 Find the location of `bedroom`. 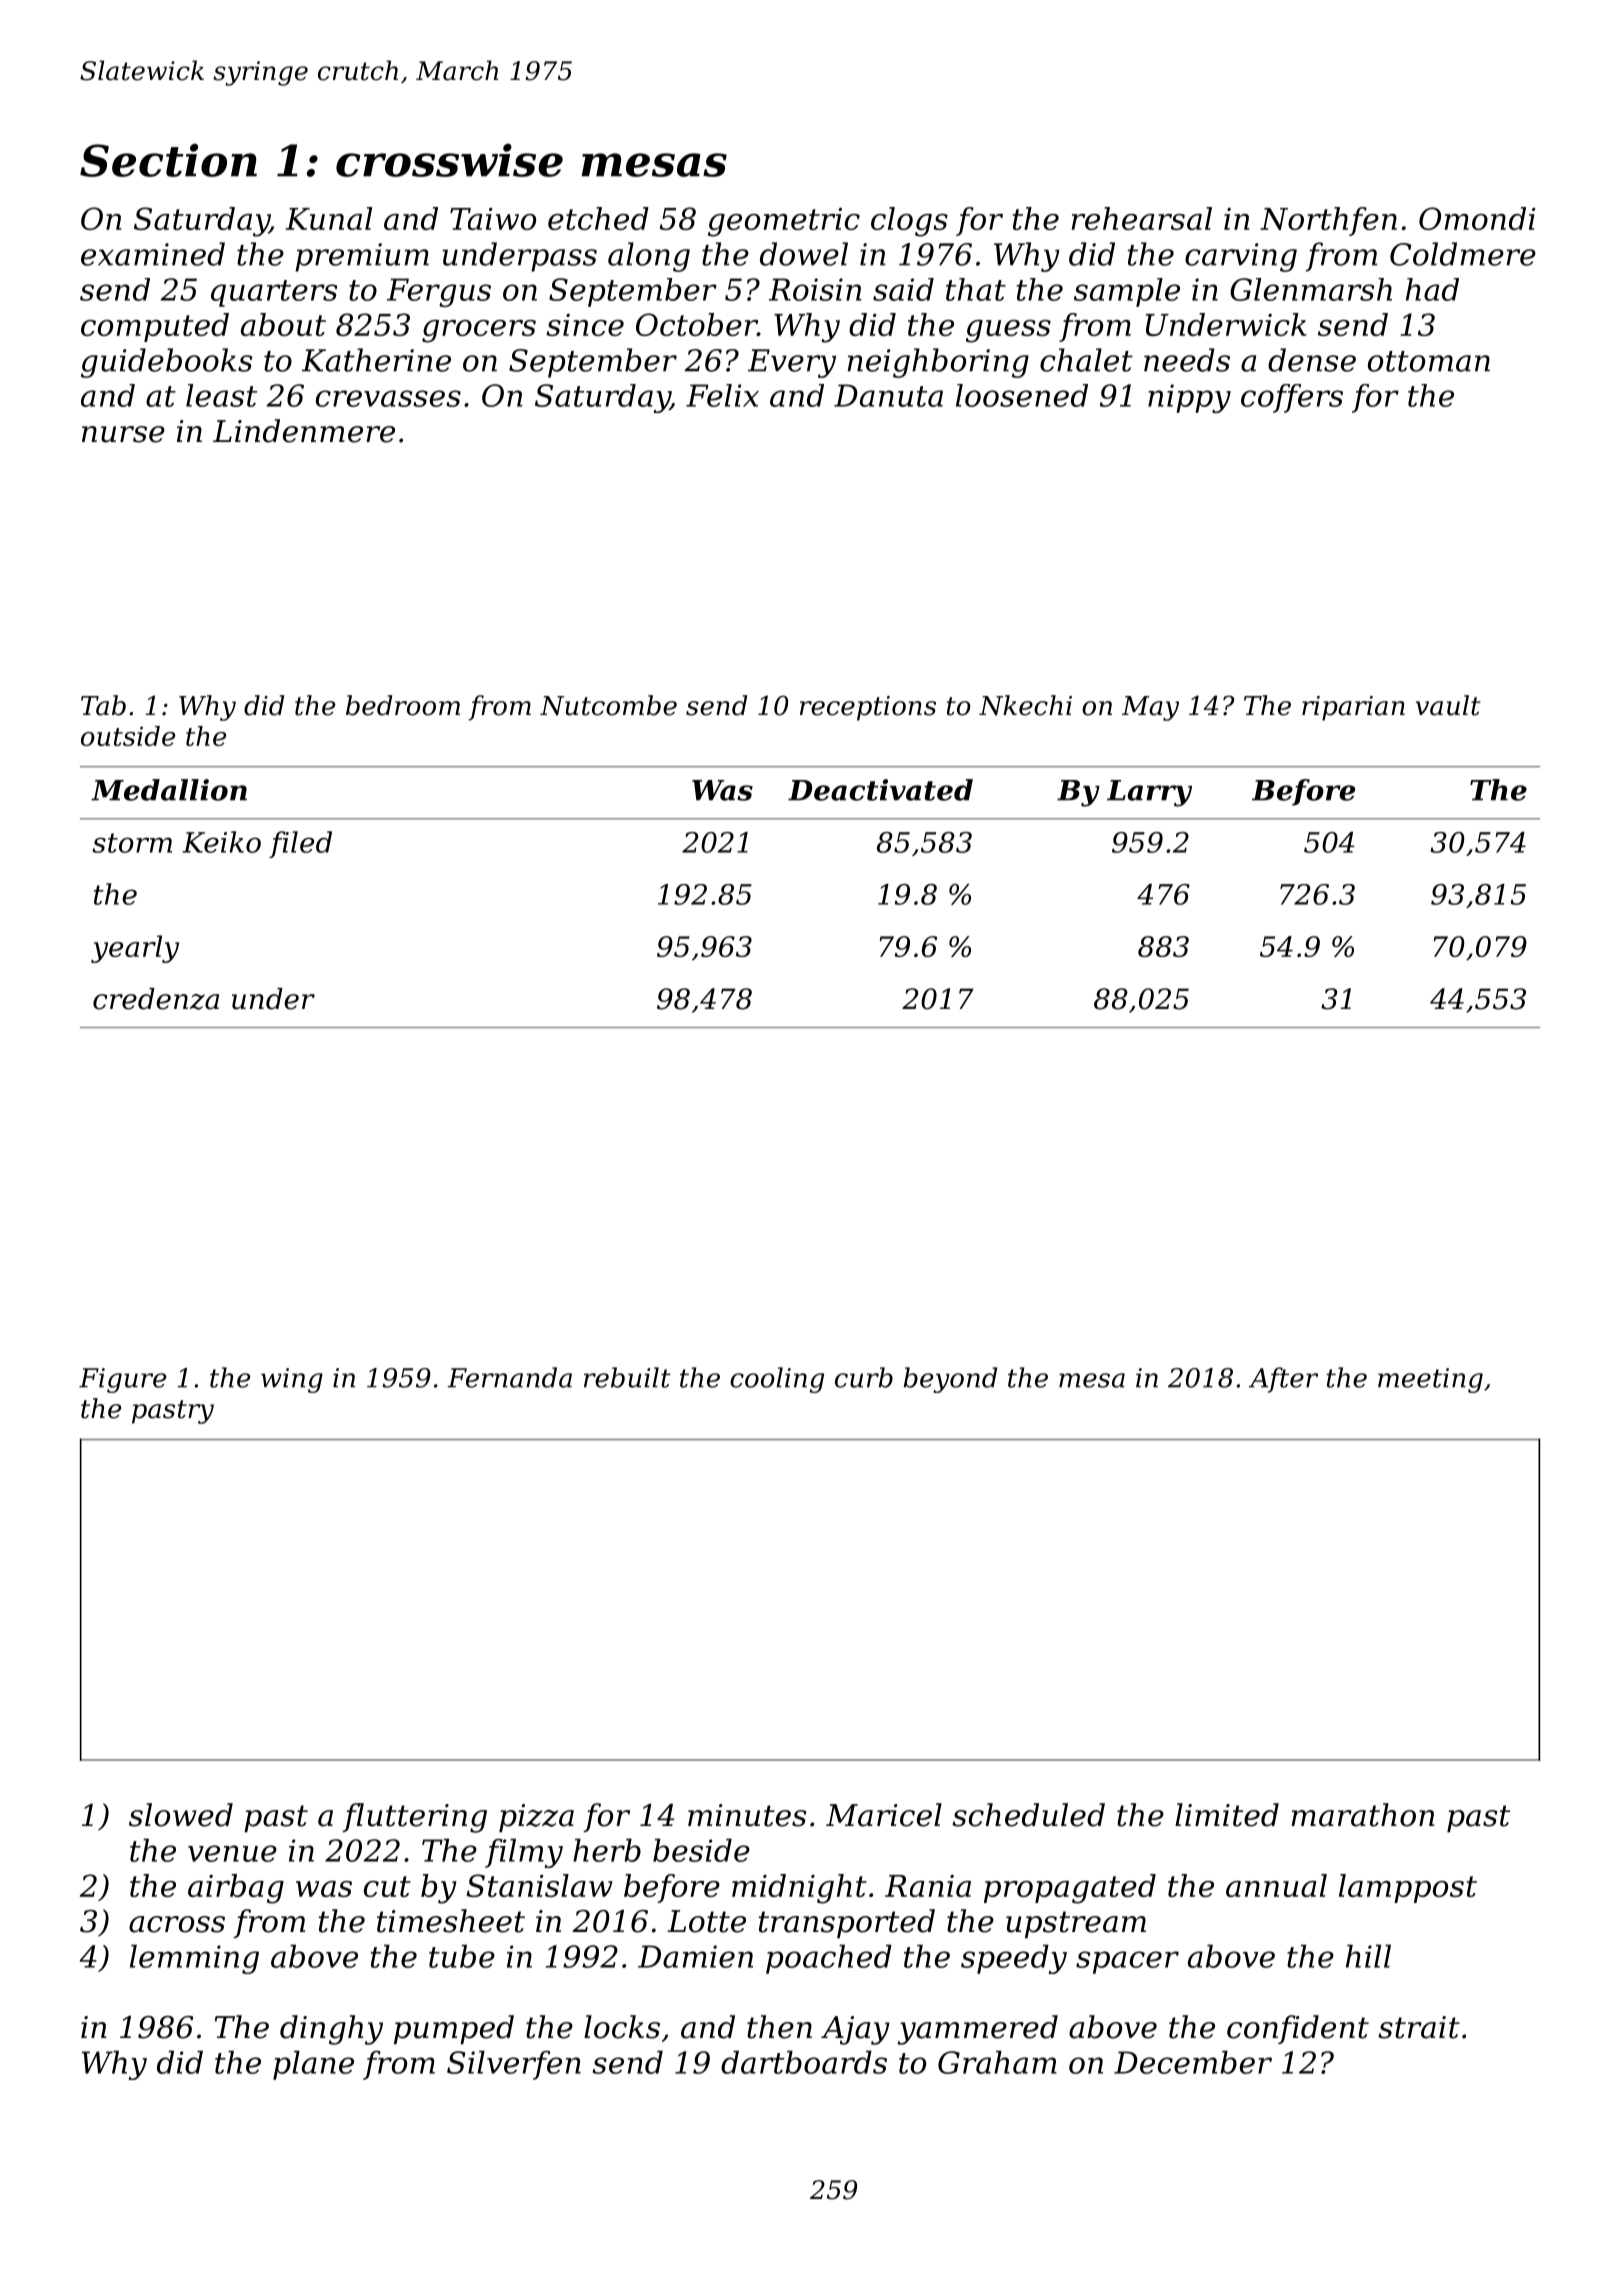

bedroom is located at coordinates (403, 705).
